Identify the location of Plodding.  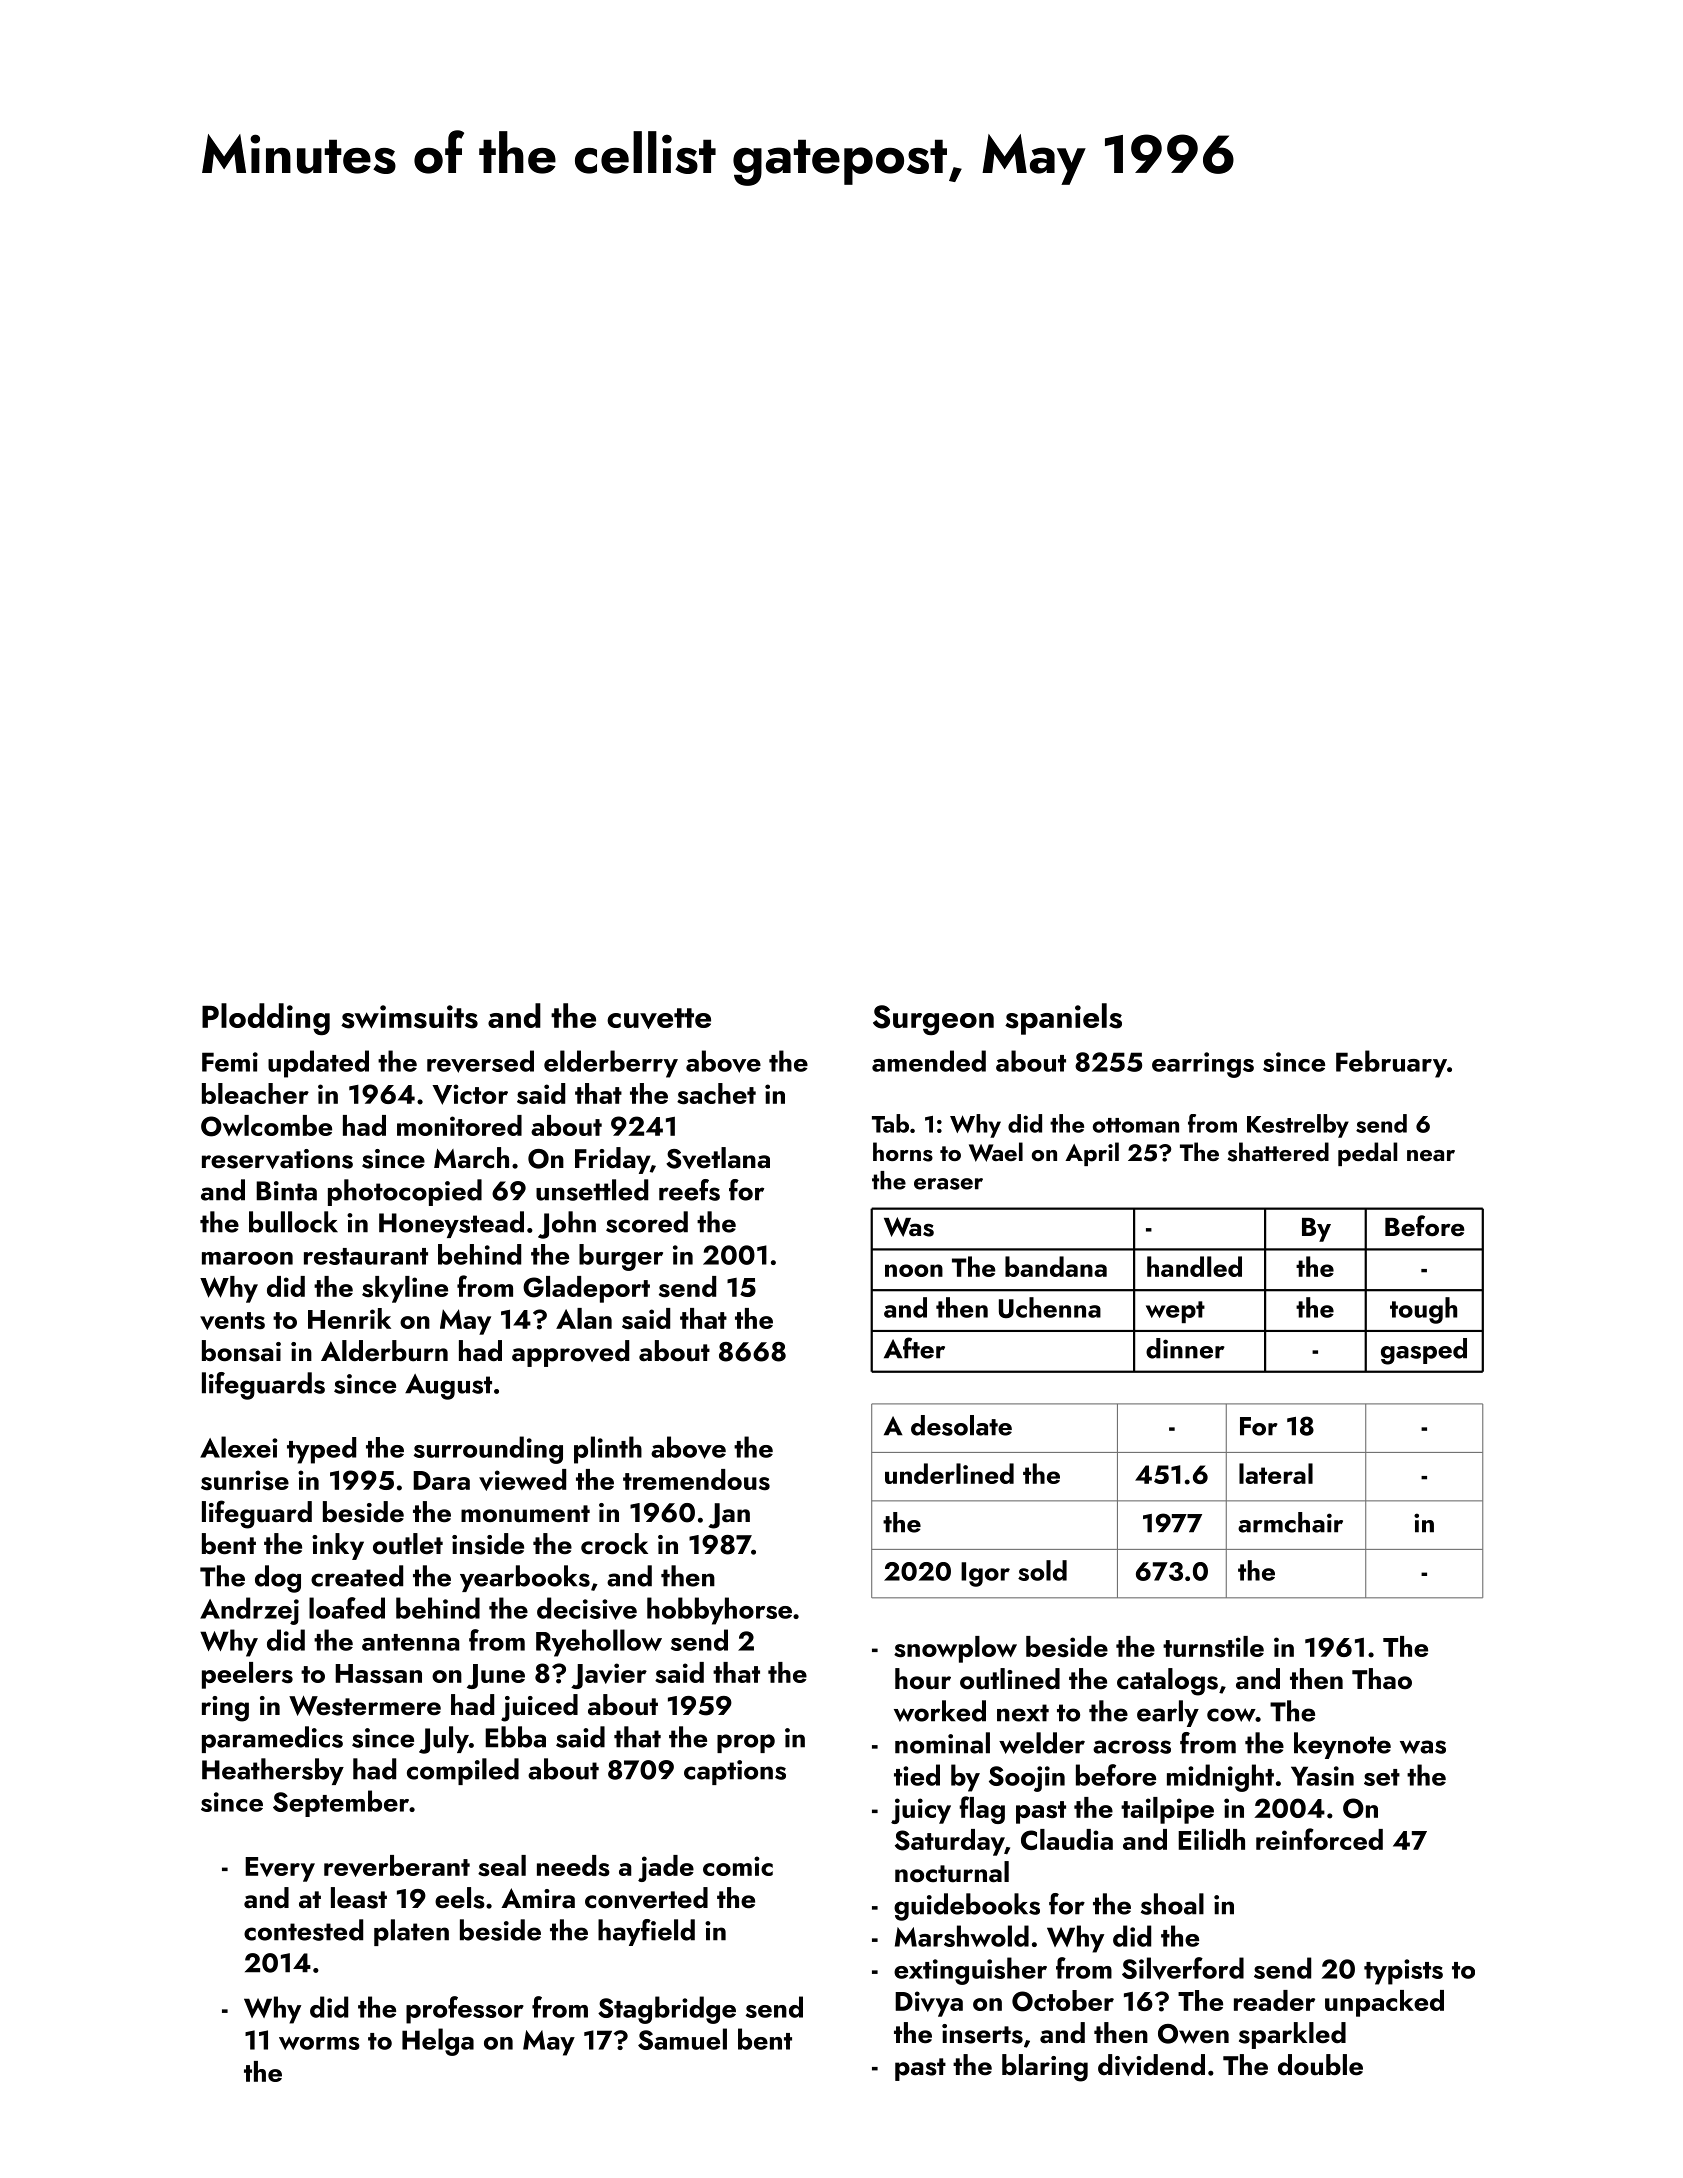
(266, 1019).
